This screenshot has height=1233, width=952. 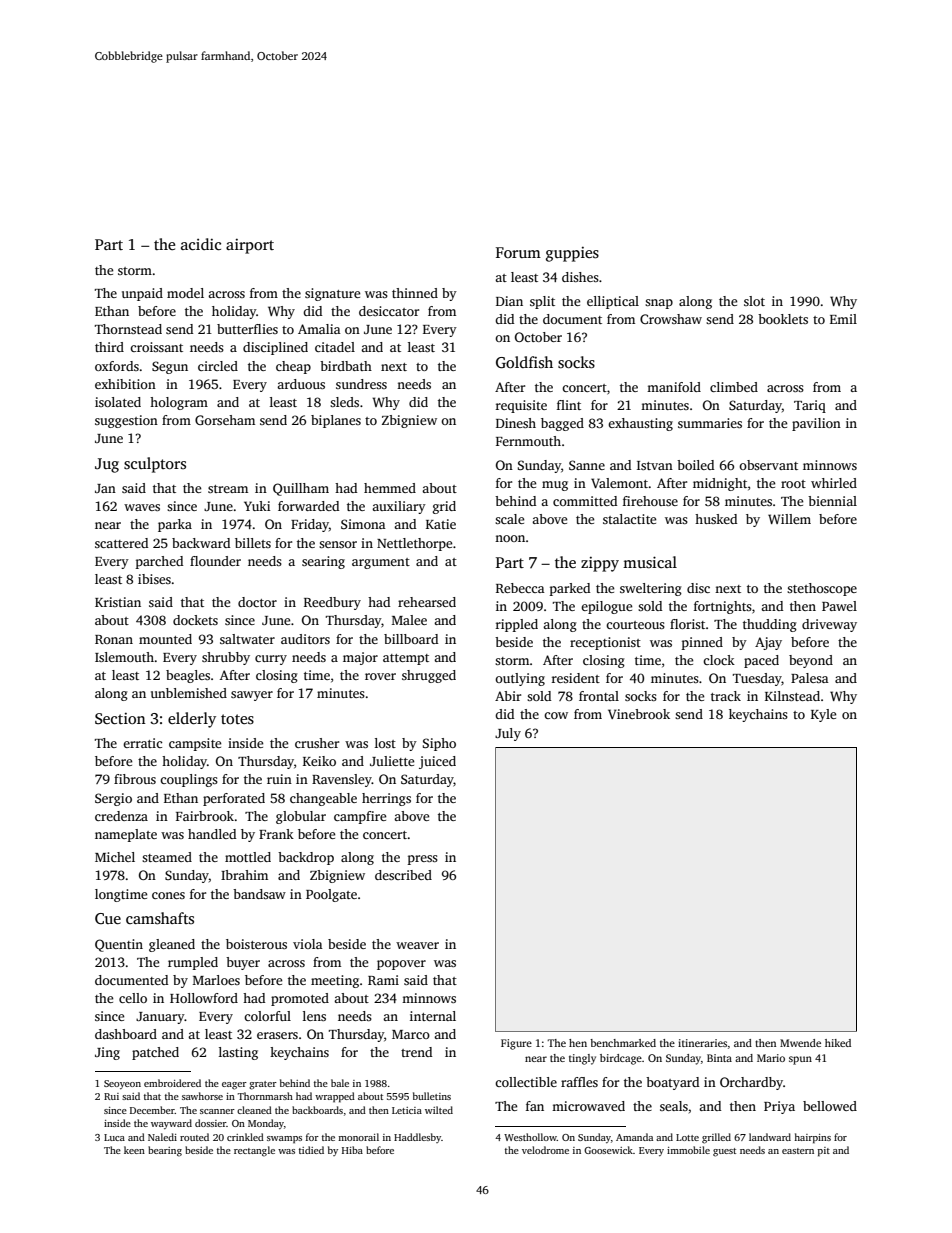 What do you see at coordinates (754, 301) in the screenshot?
I see `slot` at bounding box center [754, 301].
